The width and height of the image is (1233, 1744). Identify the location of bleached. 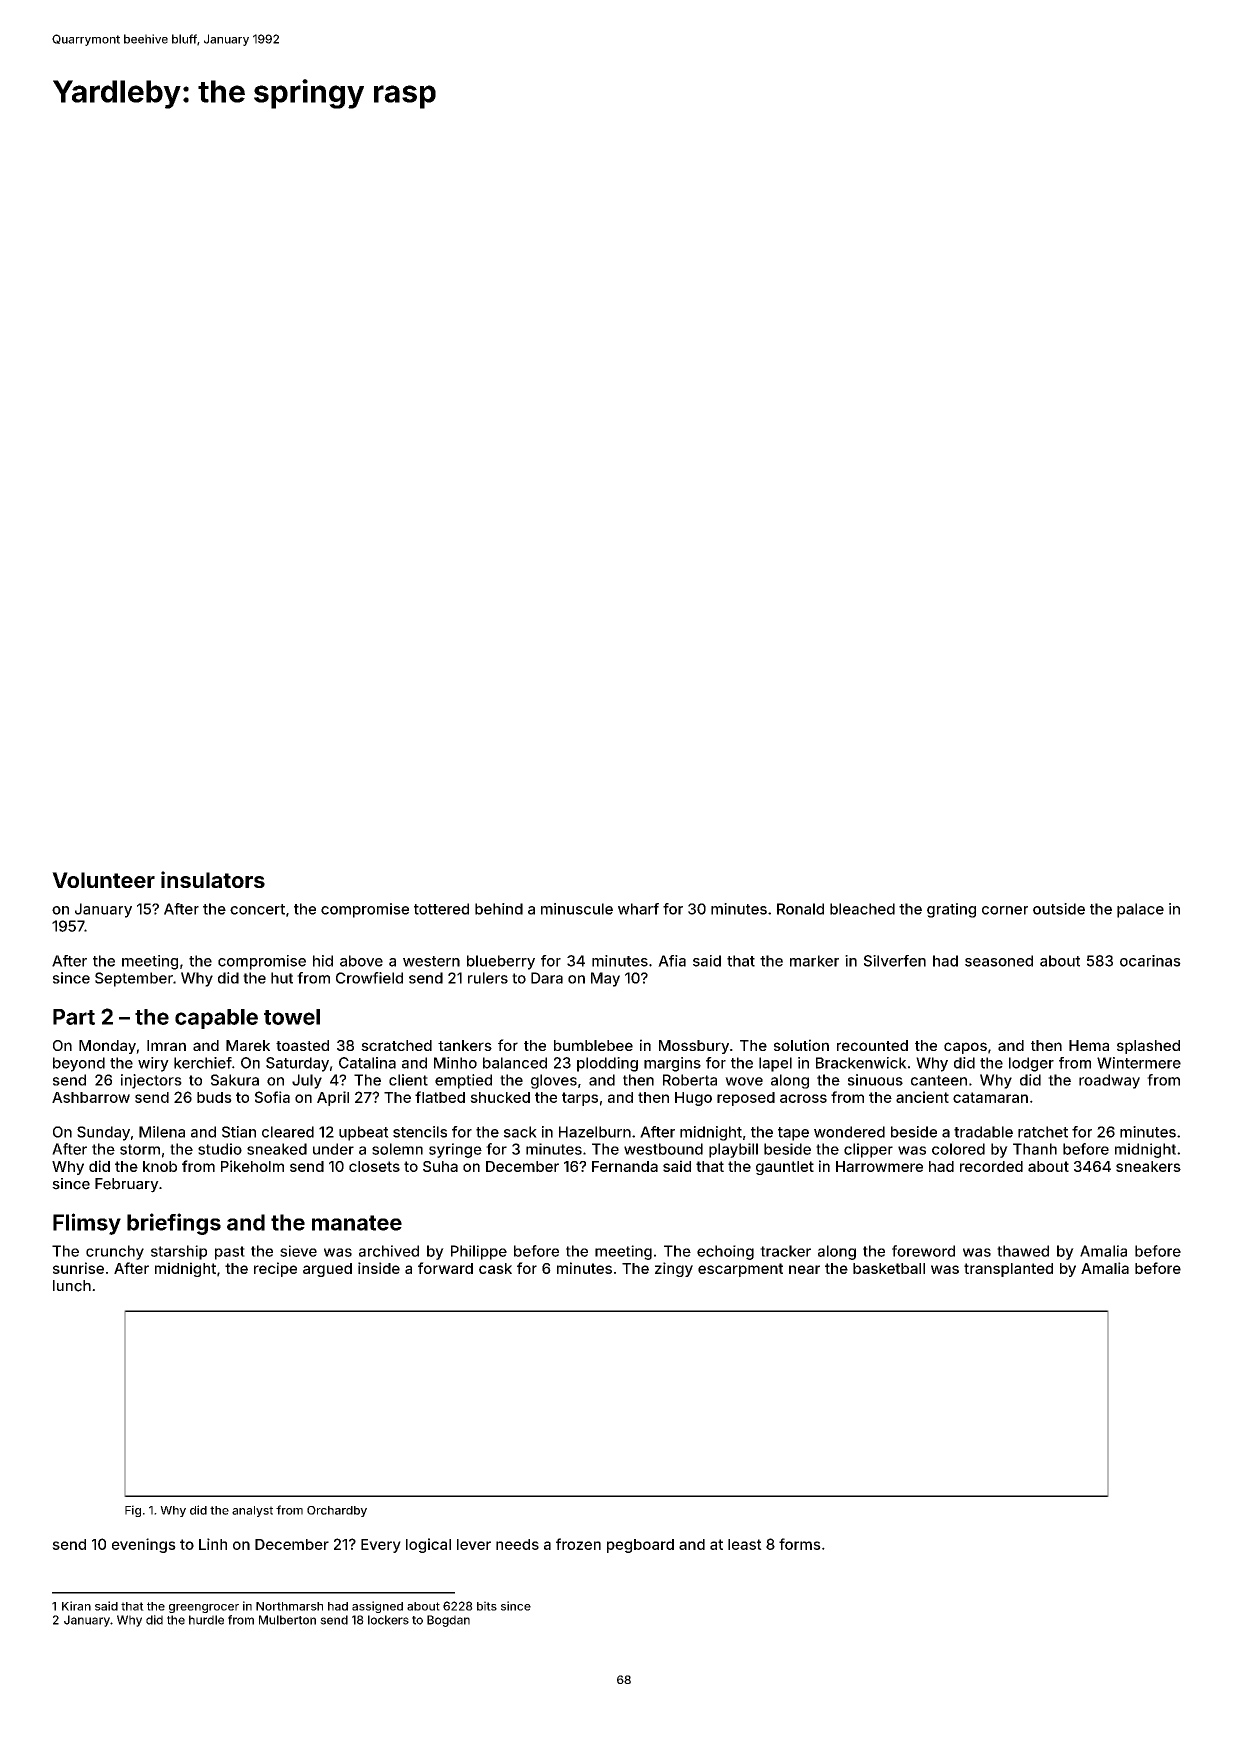
(862, 909).
